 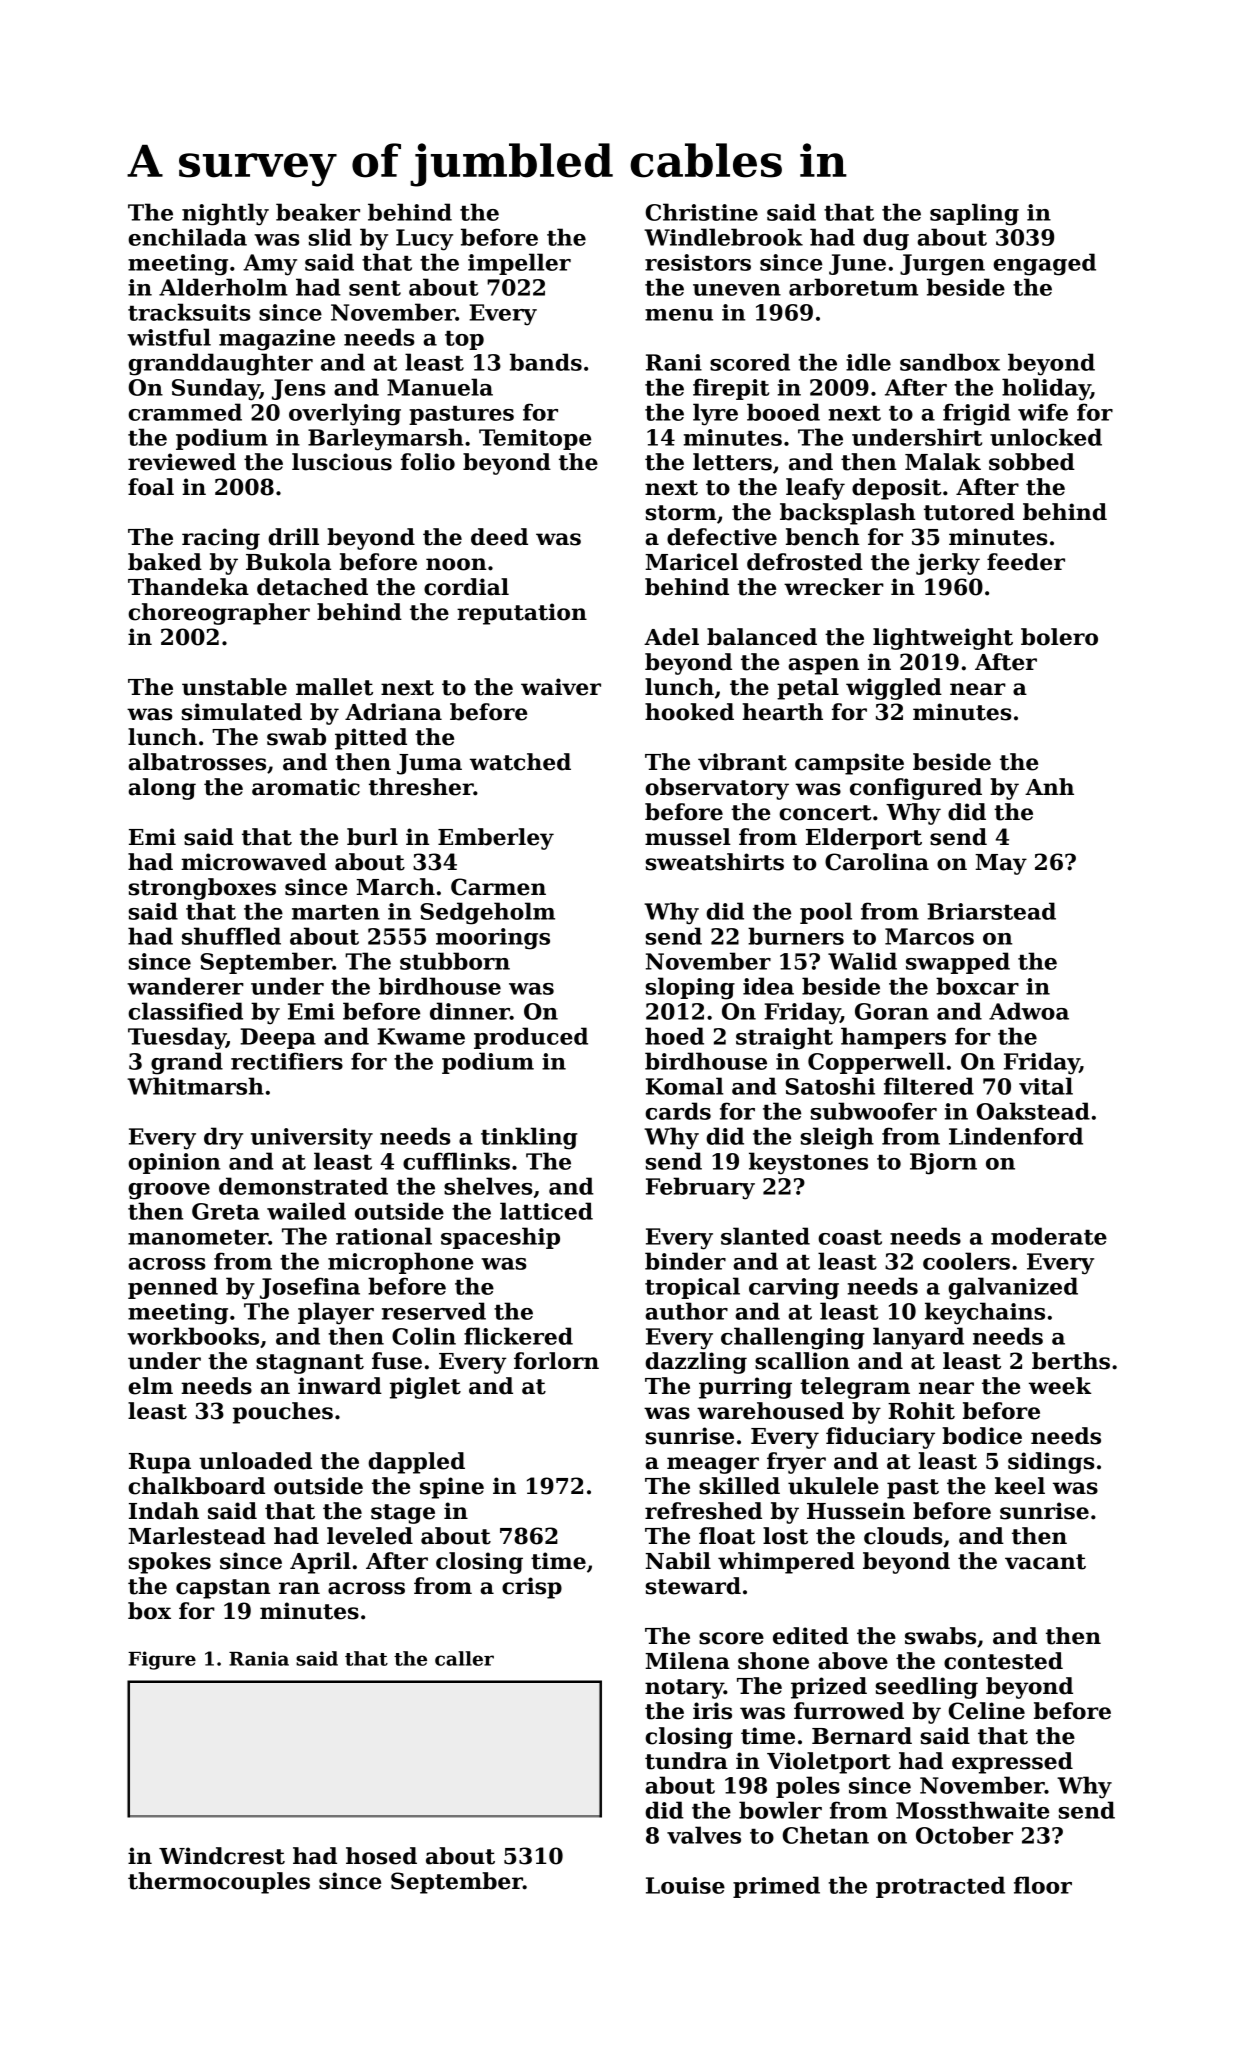 What do you see at coordinates (862, 1736) in the screenshot?
I see `Bernard` at bounding box center [862, 1736].
